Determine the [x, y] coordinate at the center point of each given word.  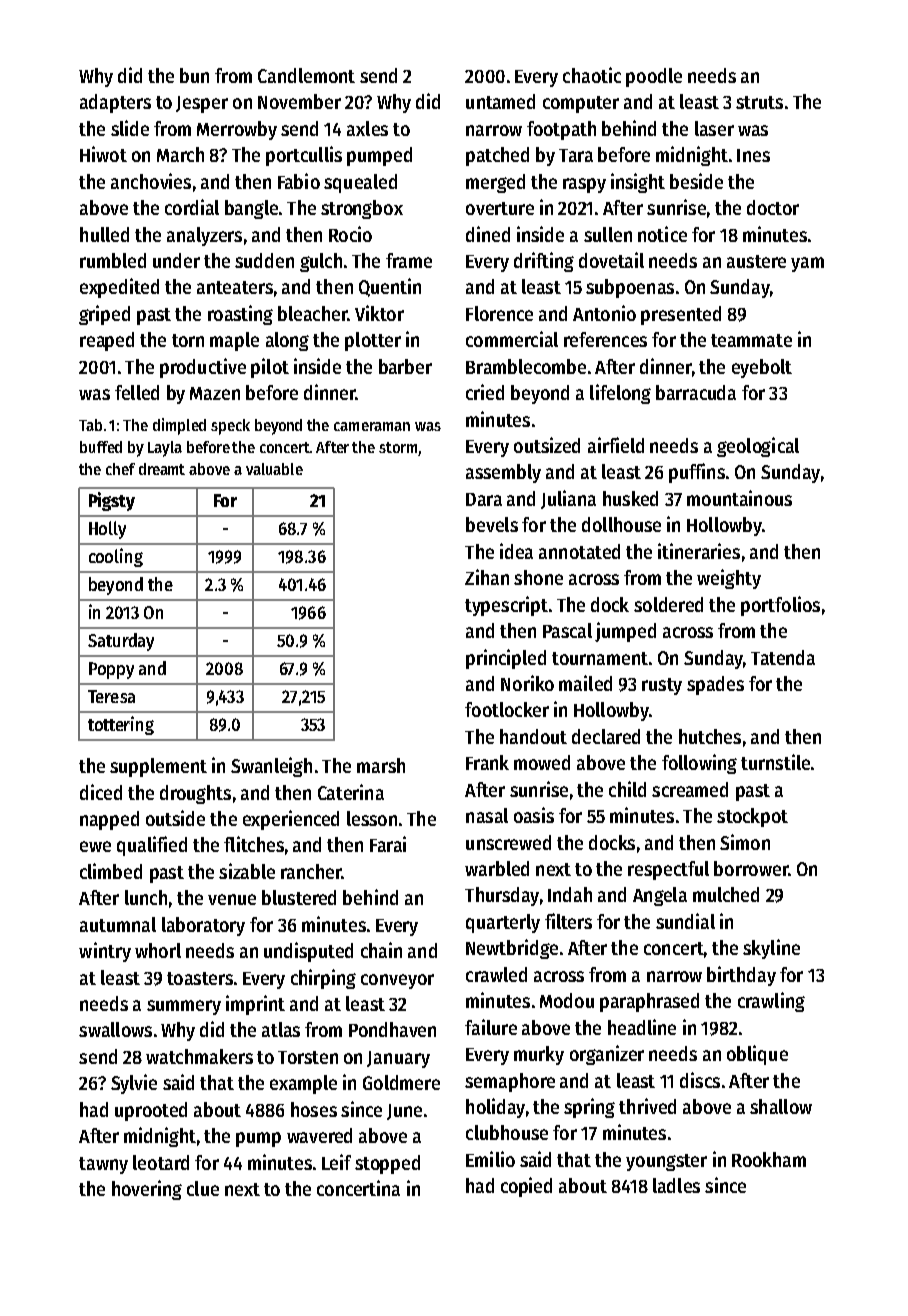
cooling [116, 557]
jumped [625, 632]
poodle [654, 77]
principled [506, 659]
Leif [336, 1162]
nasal [487, 815]
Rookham [769, 1159]
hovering [147, 1190]
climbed [111, 871]
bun [194, 75]
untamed [500, 101]
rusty [662, 686]
